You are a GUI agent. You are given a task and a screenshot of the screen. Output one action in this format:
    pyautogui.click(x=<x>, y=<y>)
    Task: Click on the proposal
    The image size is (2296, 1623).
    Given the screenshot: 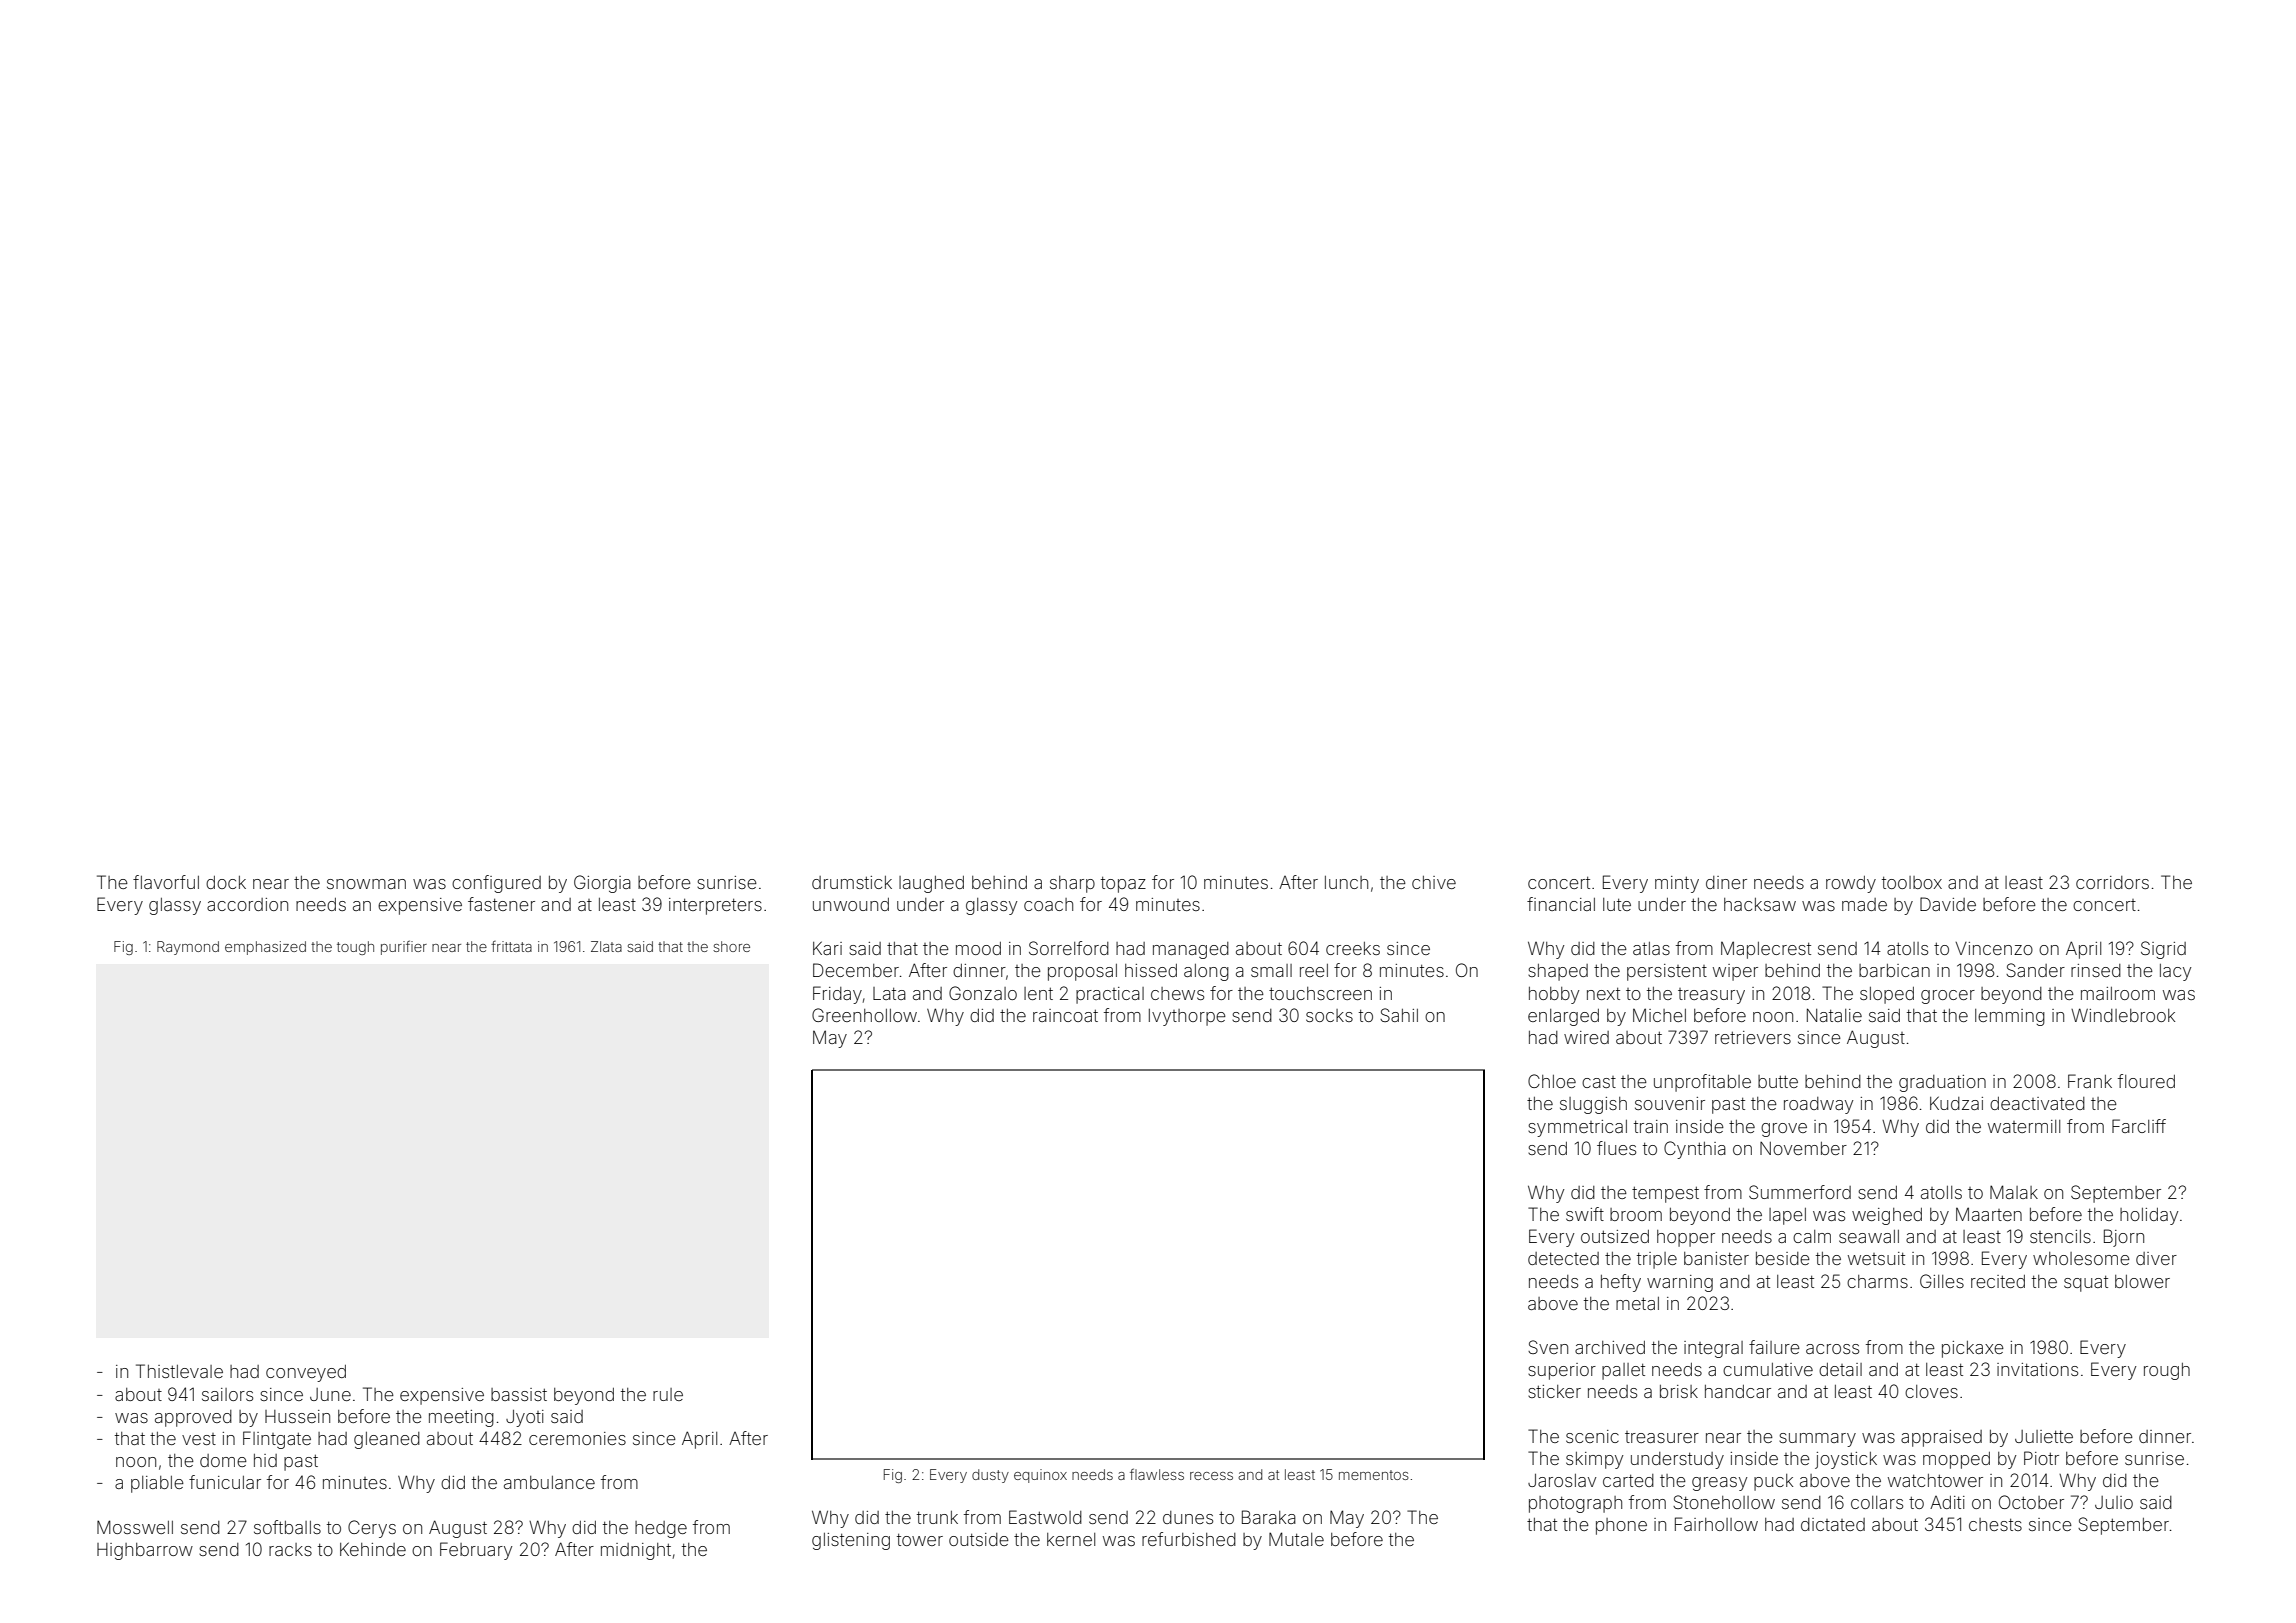 What is the action you would take?
    pyautogui.click(x=1082, y=972)
